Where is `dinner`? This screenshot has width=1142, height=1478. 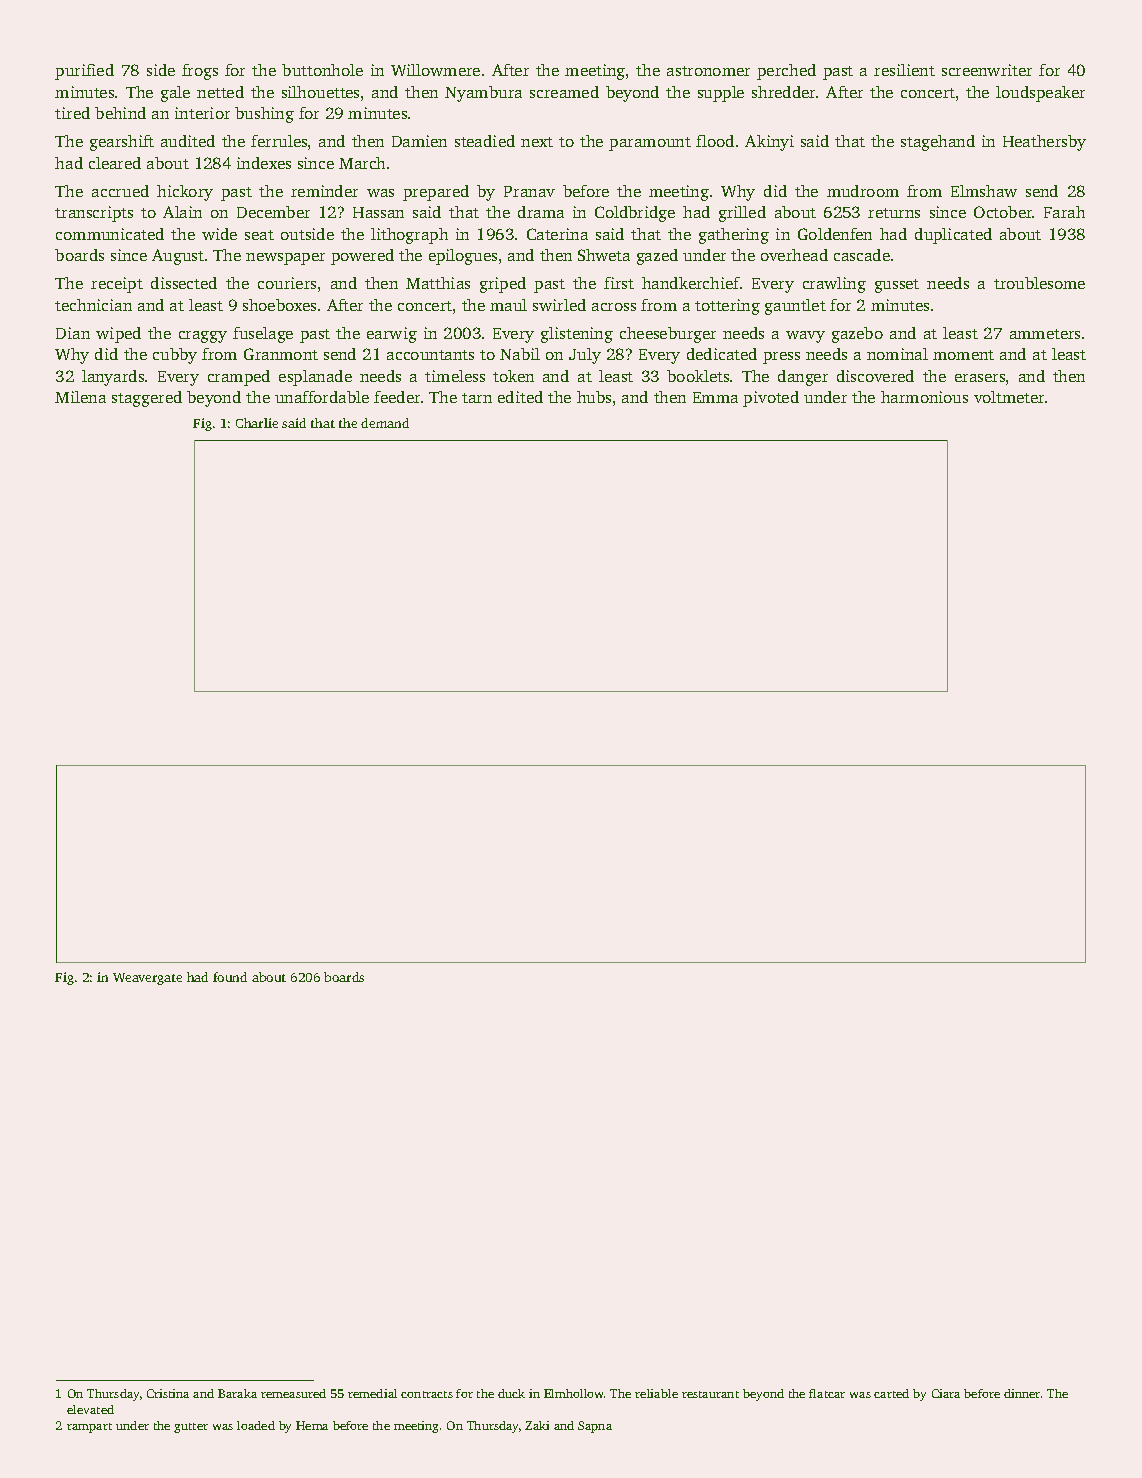
dinner is located at coordinates (1022, 1393).
